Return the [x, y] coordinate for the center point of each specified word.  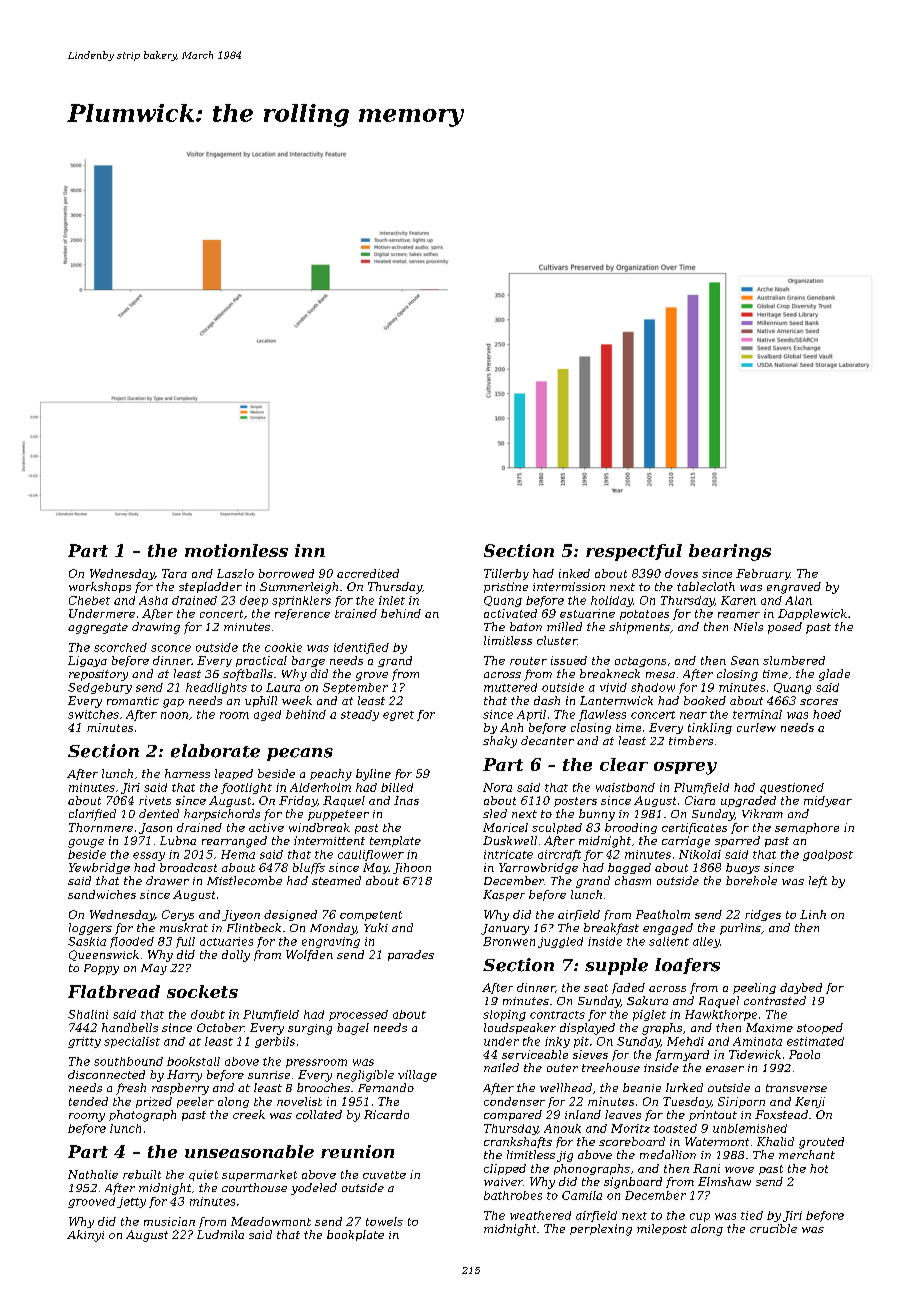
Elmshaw [724, 1181]
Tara [174, 573]
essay [149, 856]
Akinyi [85, 1236]
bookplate [355, 1235]
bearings [730, 552]
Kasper [504, 895]
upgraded [748, 801]
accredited [368, 573]
